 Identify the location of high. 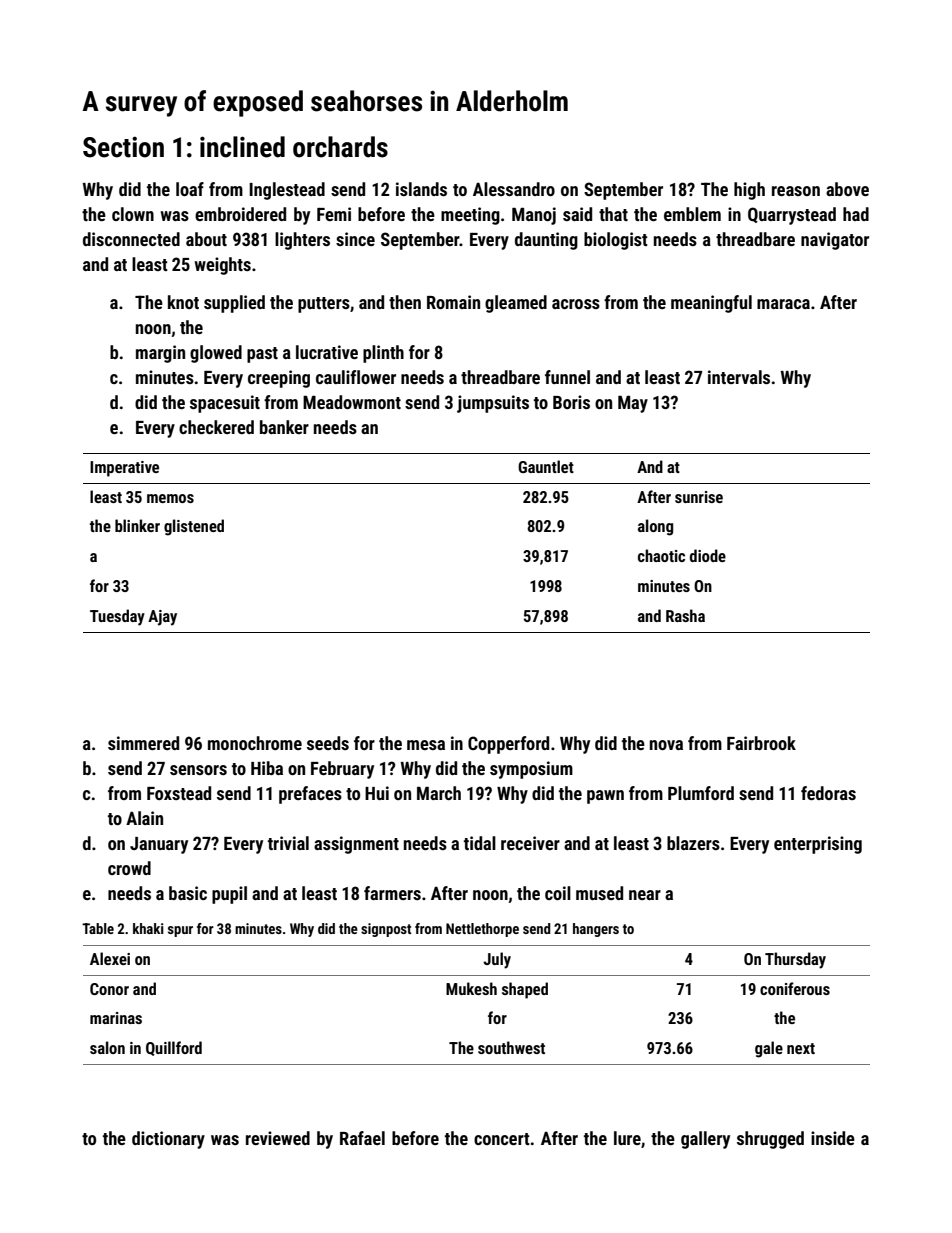
(749, 191).
